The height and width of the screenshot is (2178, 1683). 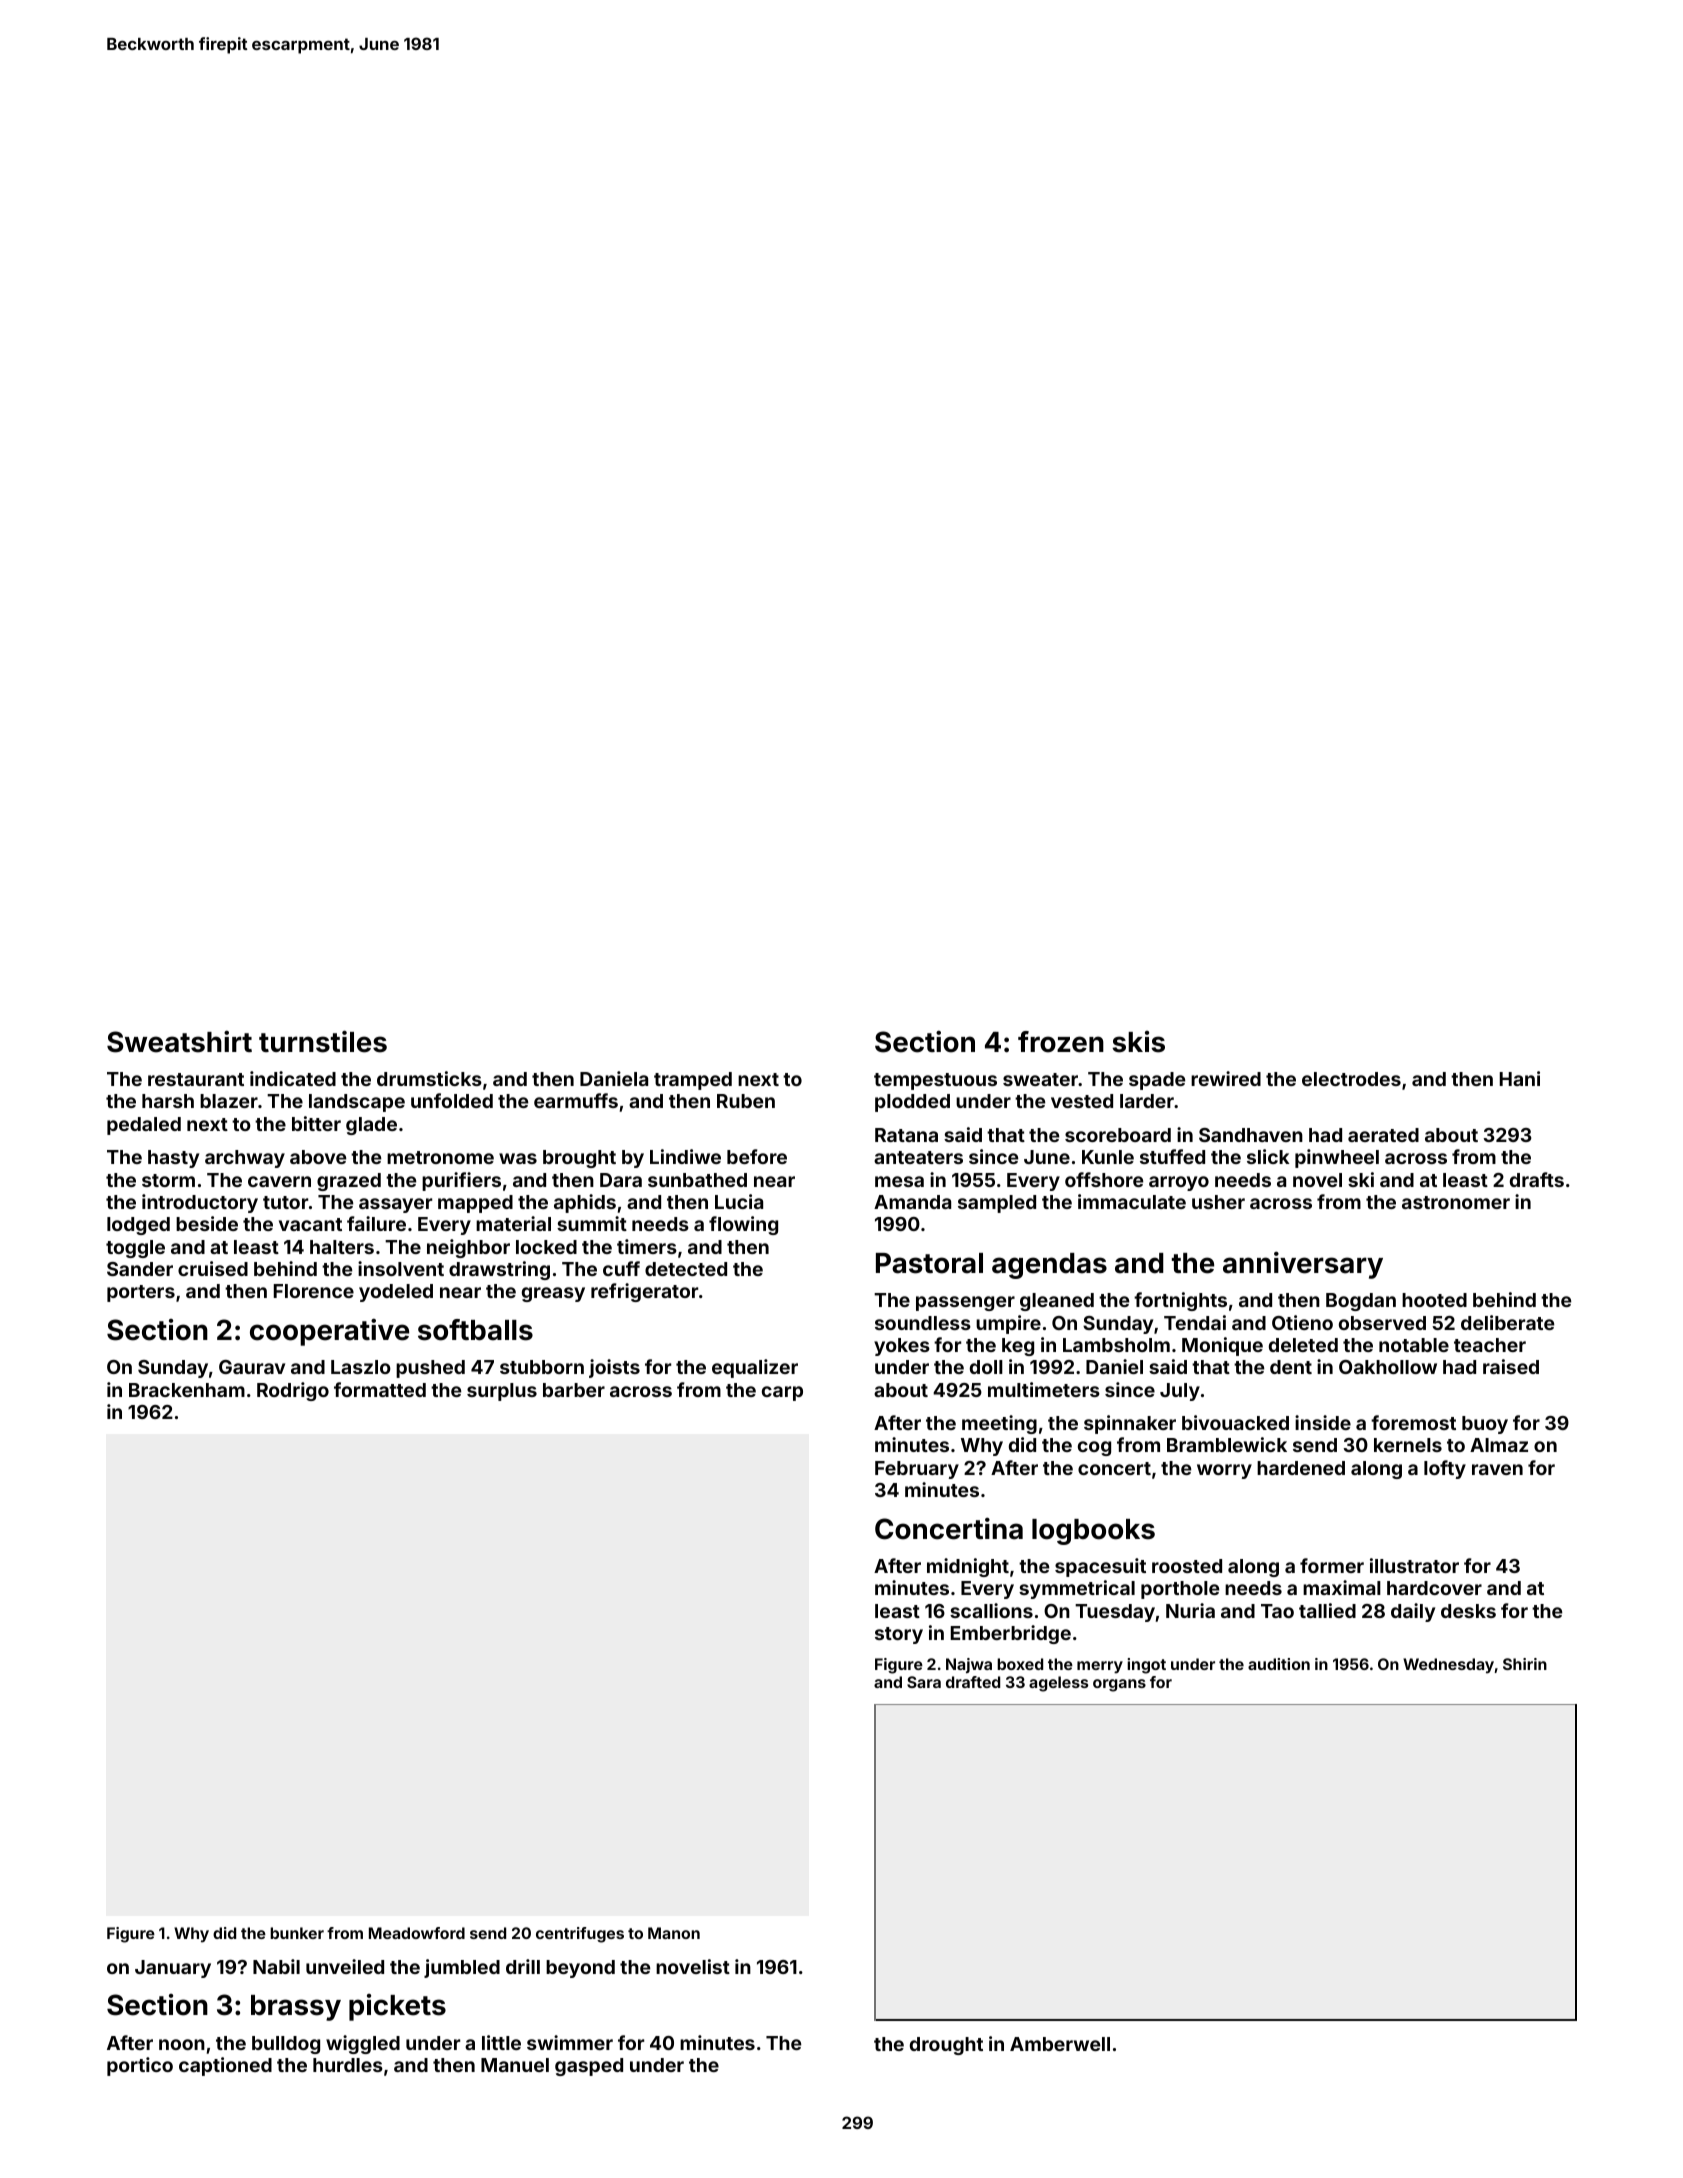 What do you see at coordinates (1511, 1366) in the screenshot?
I see `raised` at bounding box center [1511, 1366].
